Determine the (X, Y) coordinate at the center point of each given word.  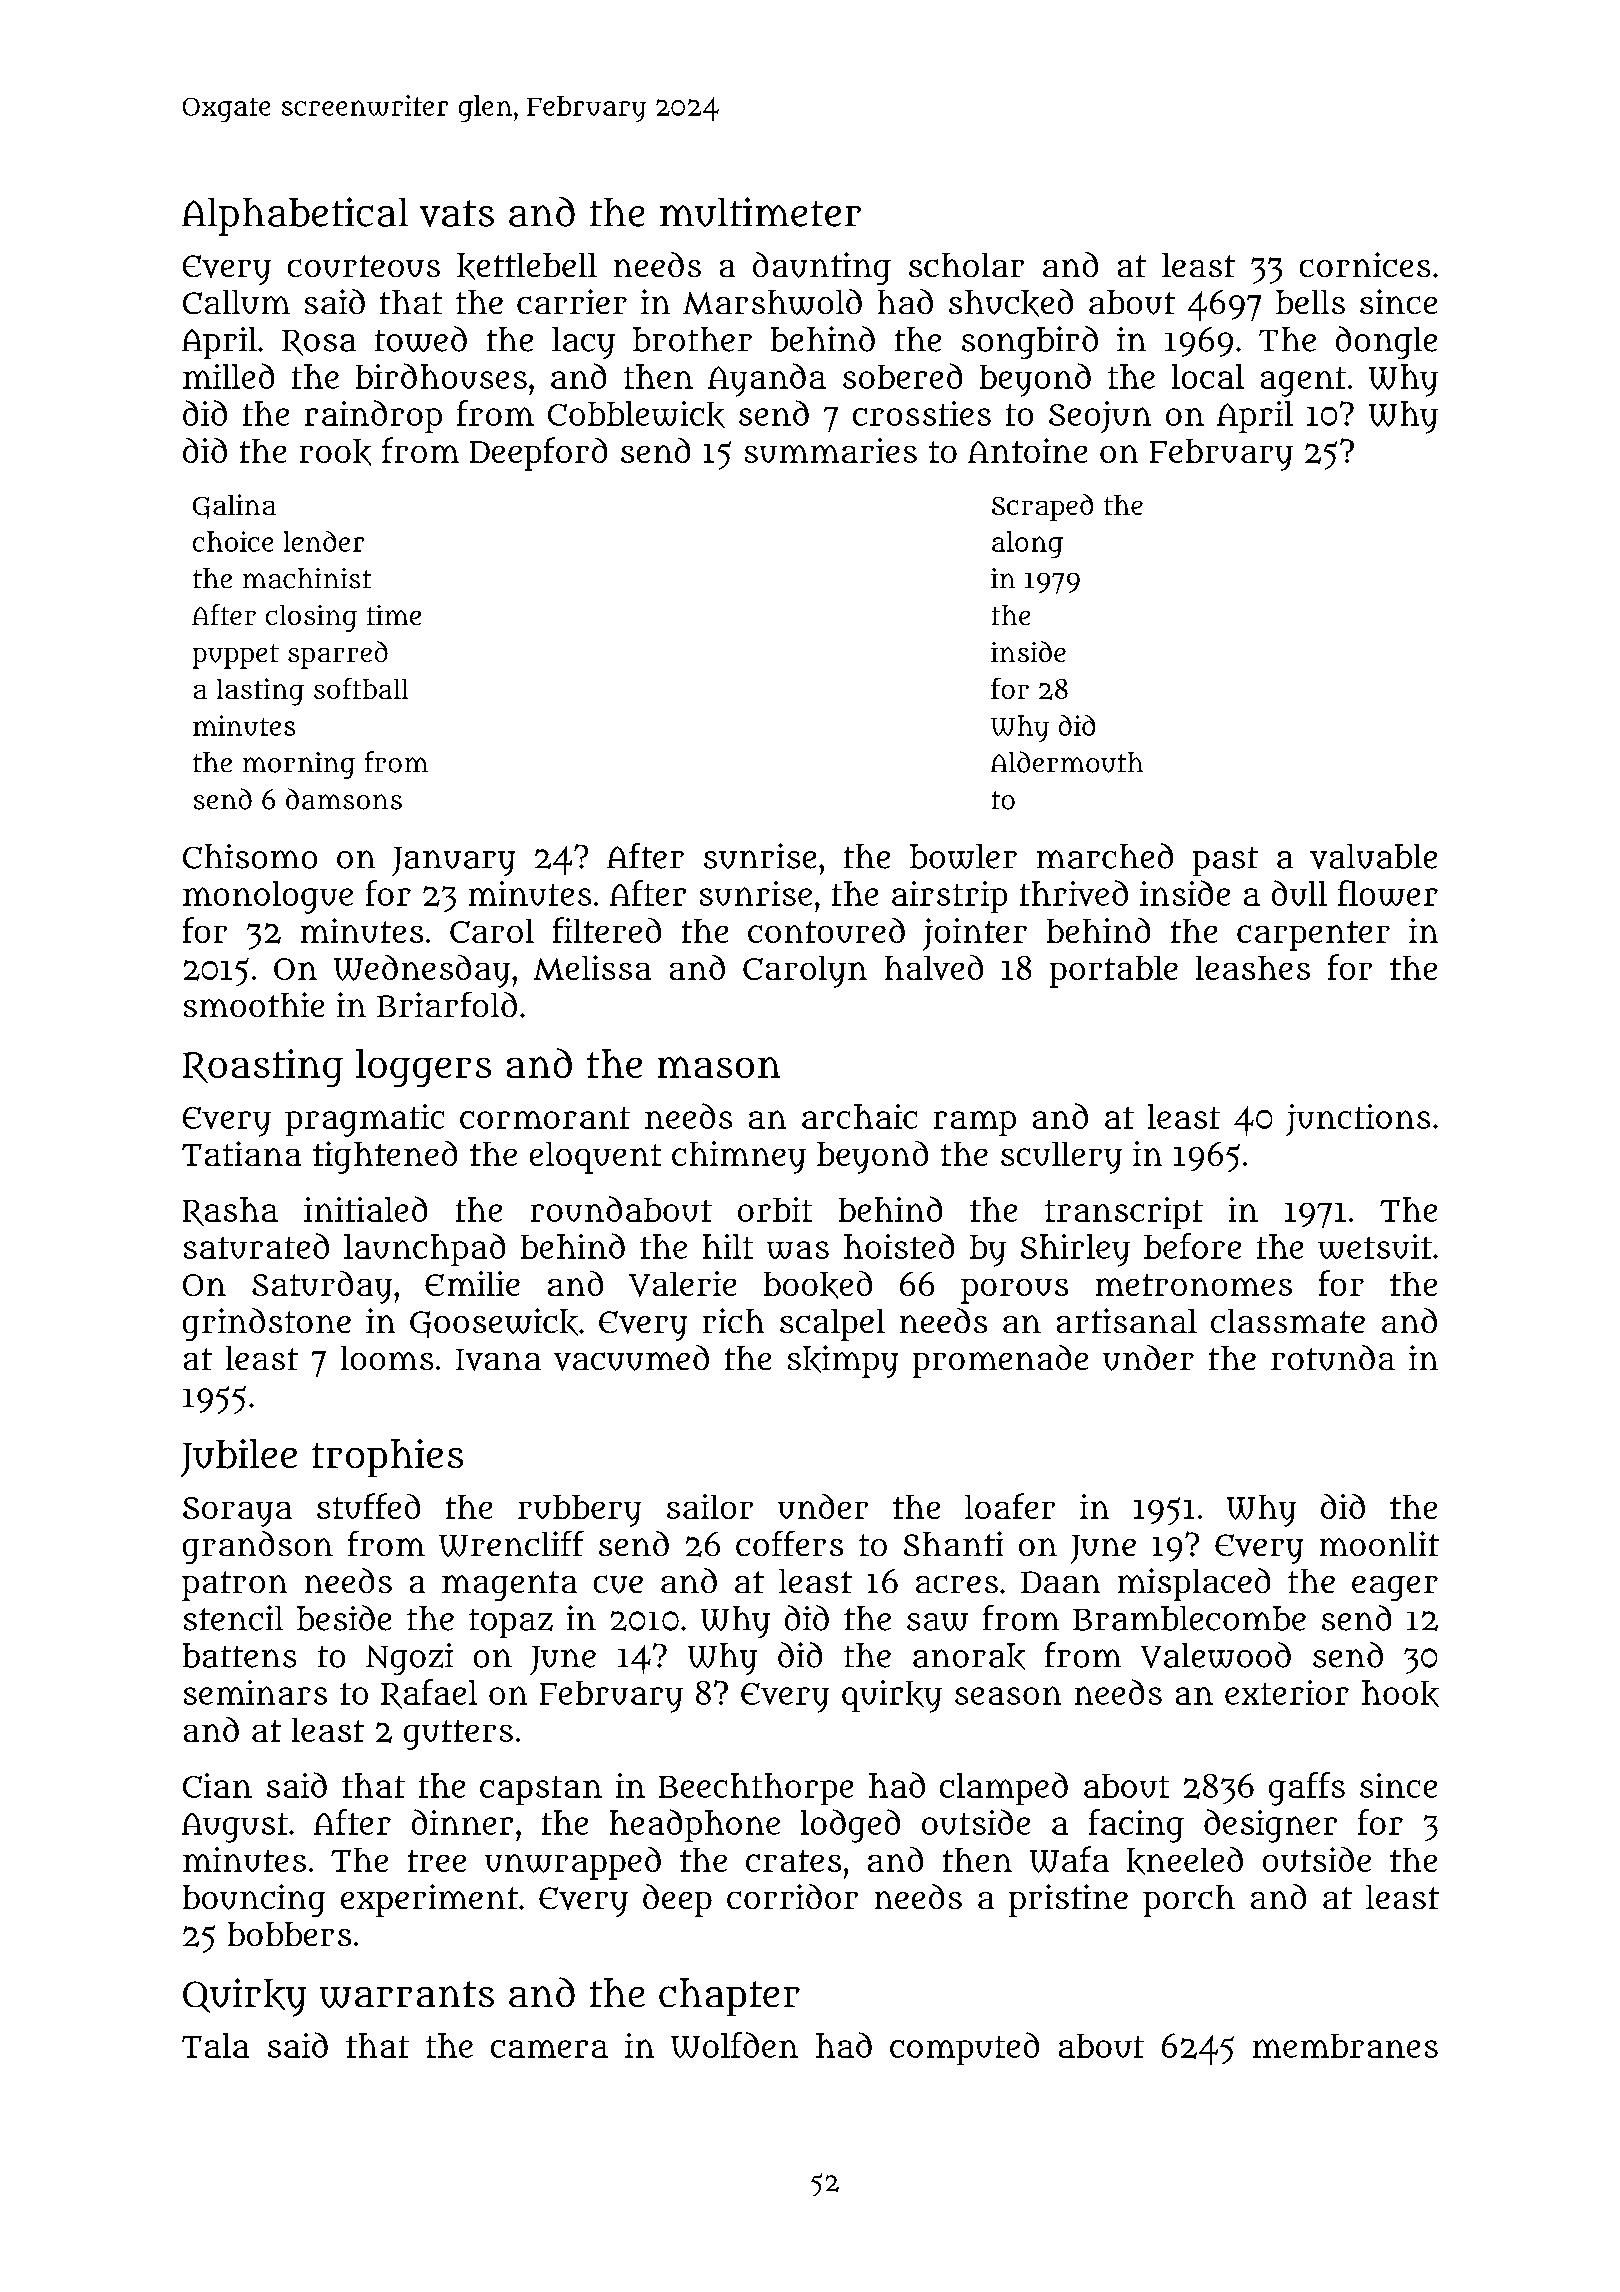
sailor (710, 1506)
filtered (607, 930)
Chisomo (250, 856)
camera (549, 2049)
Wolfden (734, 2045)
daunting (822, 268)
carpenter (1313, 936)
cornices (1365, 264)
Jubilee (239, 1458)
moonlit (1379, 1543)
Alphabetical (295, 216)
